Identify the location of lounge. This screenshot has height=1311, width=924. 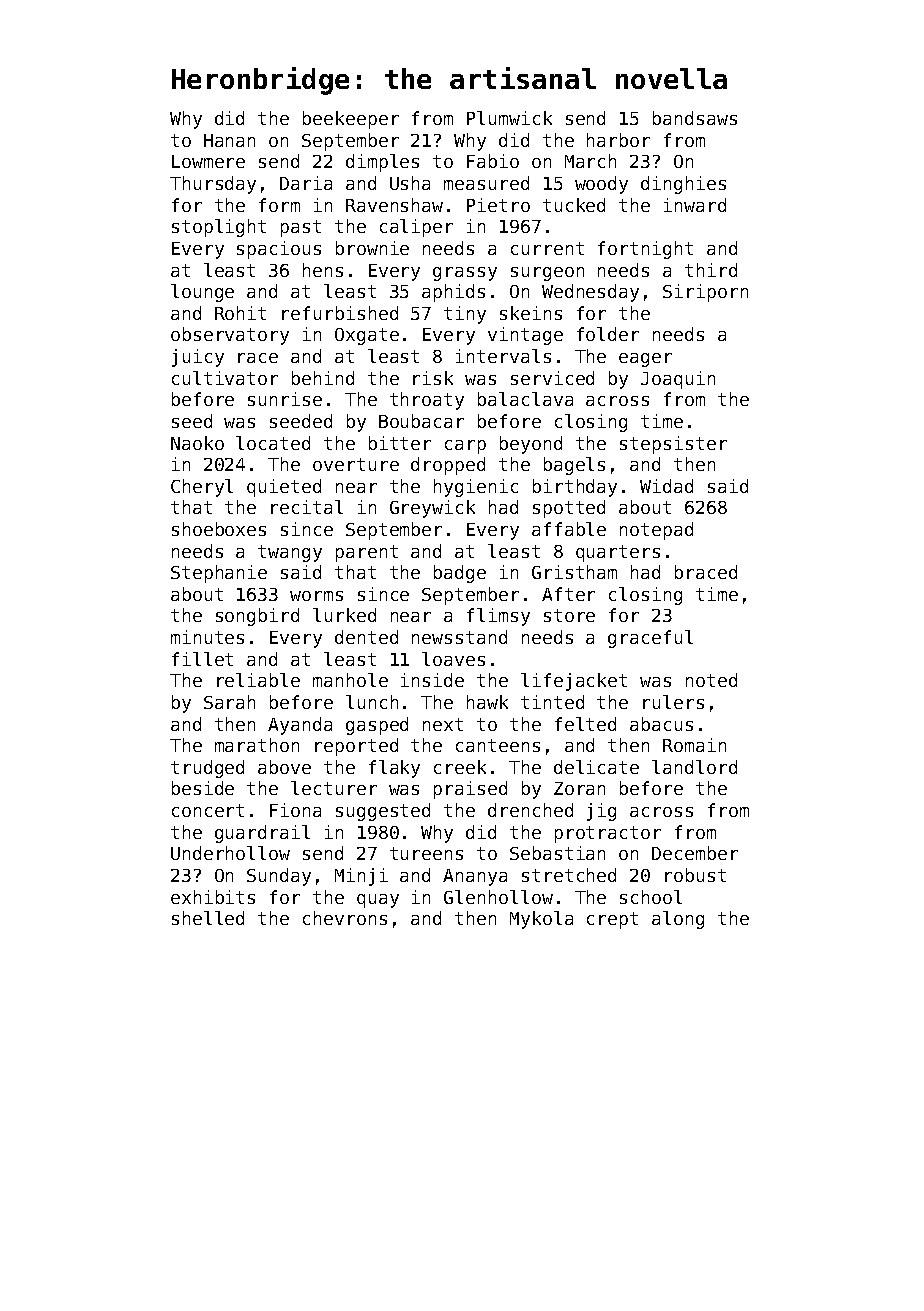
(202, 293).
